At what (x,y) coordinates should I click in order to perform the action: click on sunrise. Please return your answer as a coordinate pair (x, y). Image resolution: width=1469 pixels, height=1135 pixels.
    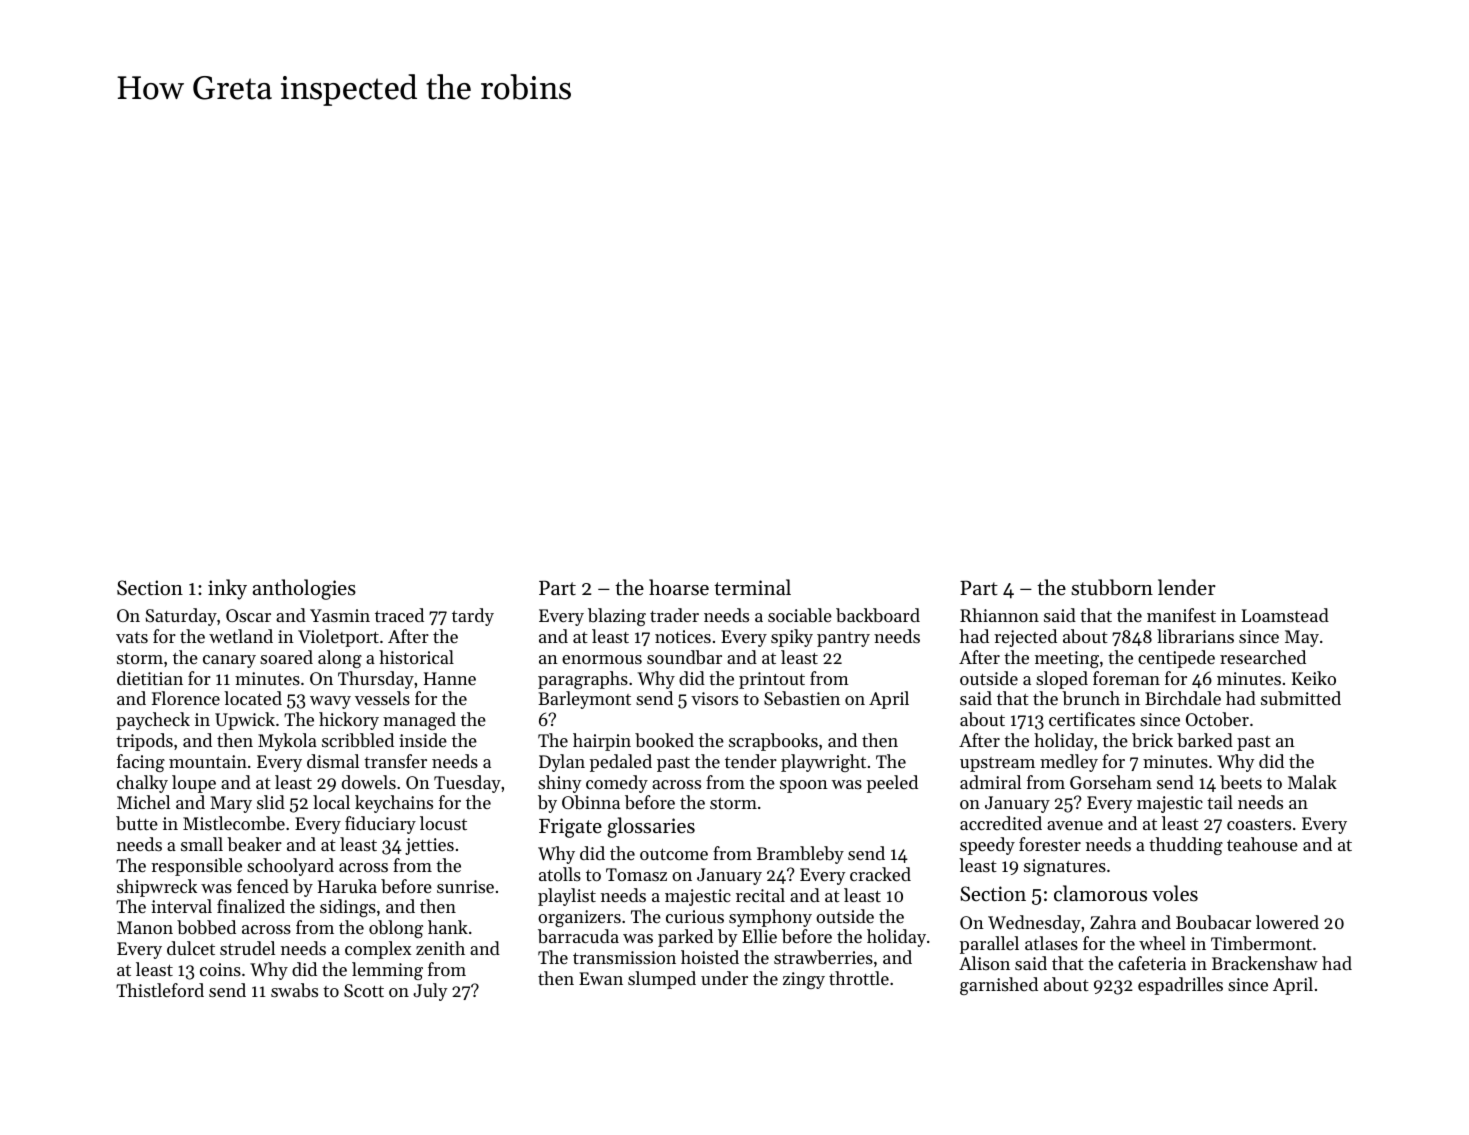
    Looking at the image, I should click on (465, 886).
